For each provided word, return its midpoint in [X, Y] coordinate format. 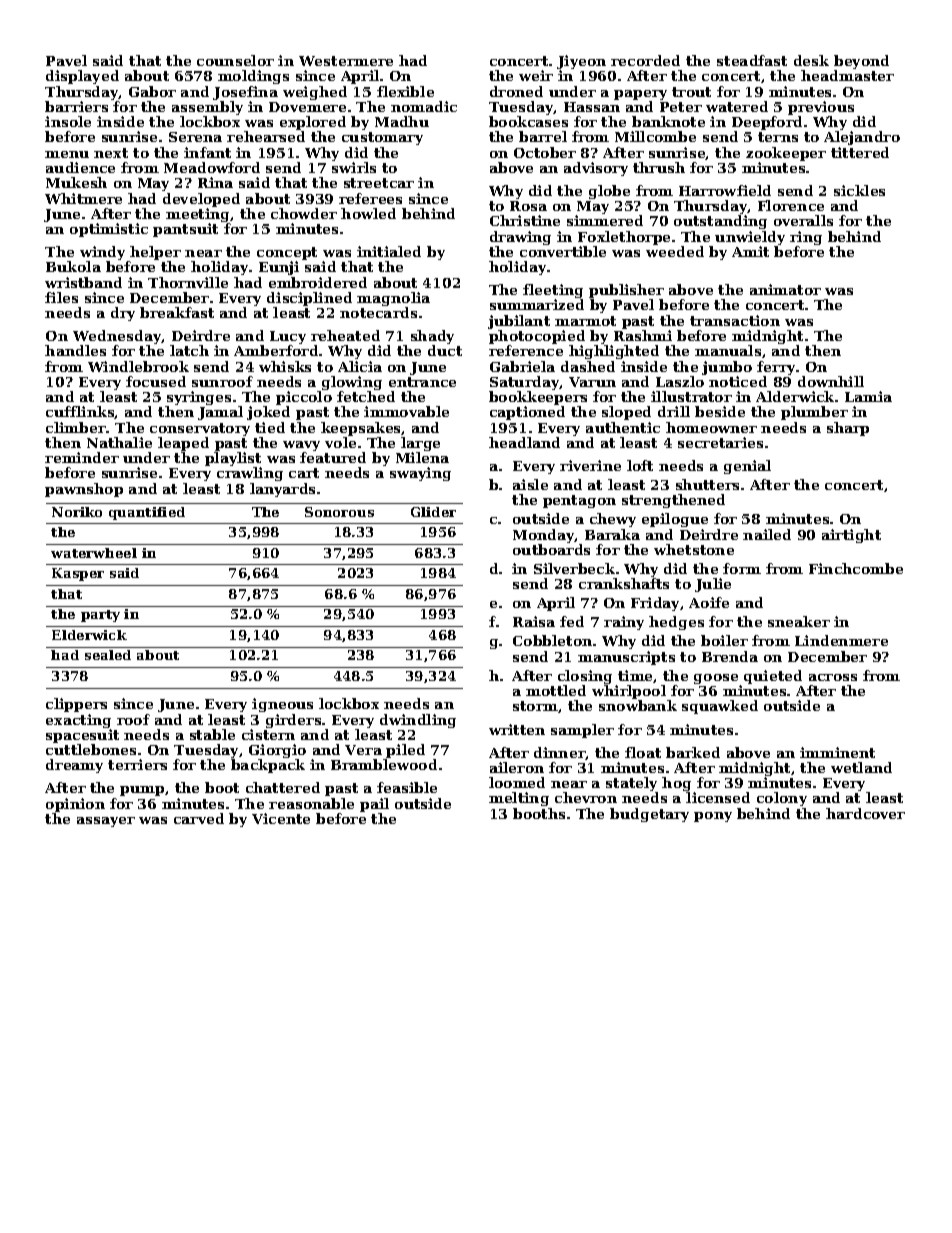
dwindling [418, 721]
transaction [735, 320]
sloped [626, 413]
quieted [773, 677]
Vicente [281, 818]
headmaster [847, 75]
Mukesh [76, 182]
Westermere [346, 61]
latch [189, 350]
